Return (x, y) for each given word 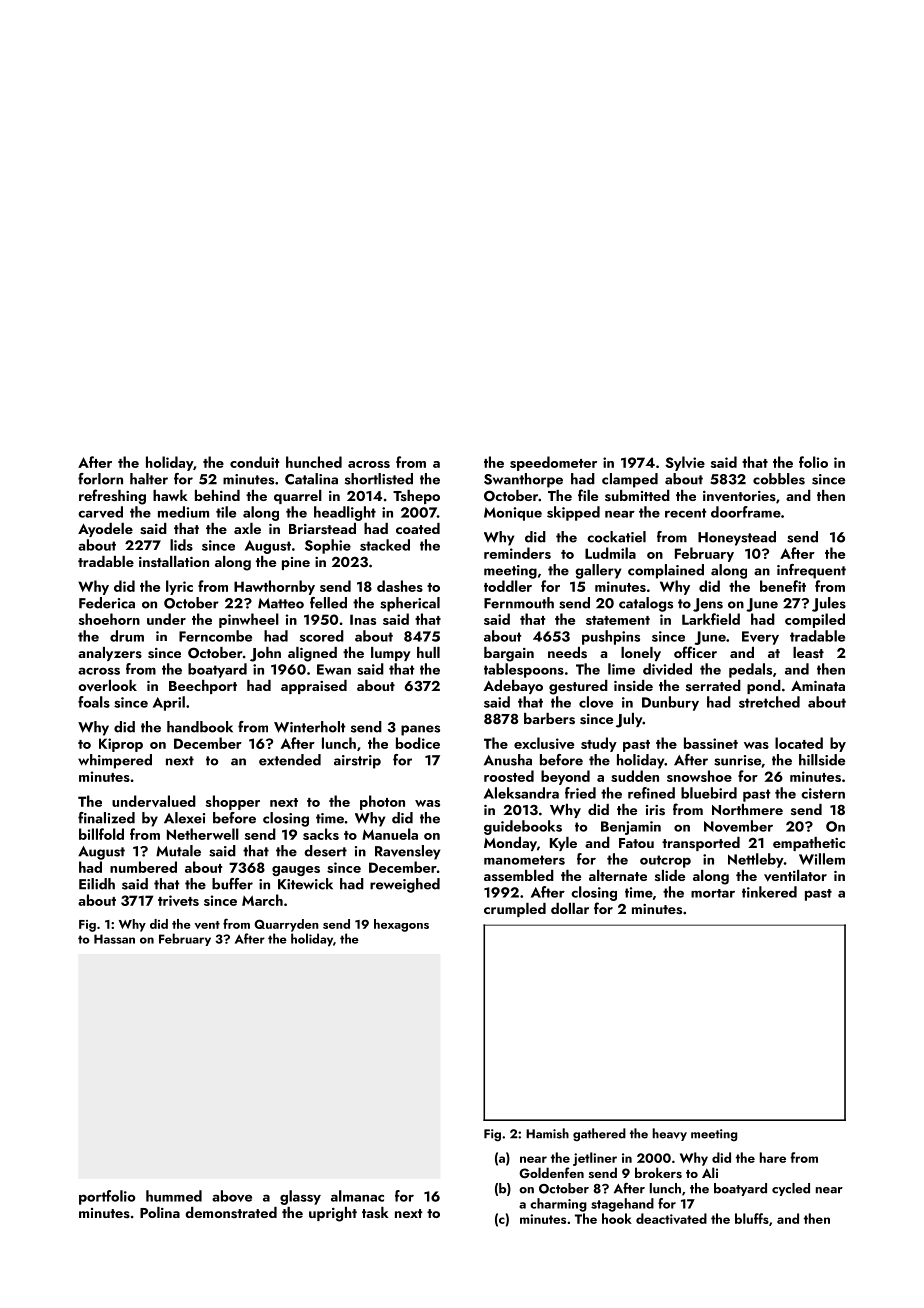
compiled (815, 620)
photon (382, 802)
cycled (791, 1189)
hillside (822, 760)
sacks (321, 834)
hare (773, 1157)
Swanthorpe (523, 480)
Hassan (114, 939)
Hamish (547, 1133)
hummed (174, 1196)
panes (420, 730)
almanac (357, 1196)
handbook (200, 727)
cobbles (779, 479)
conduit (254, 462)
